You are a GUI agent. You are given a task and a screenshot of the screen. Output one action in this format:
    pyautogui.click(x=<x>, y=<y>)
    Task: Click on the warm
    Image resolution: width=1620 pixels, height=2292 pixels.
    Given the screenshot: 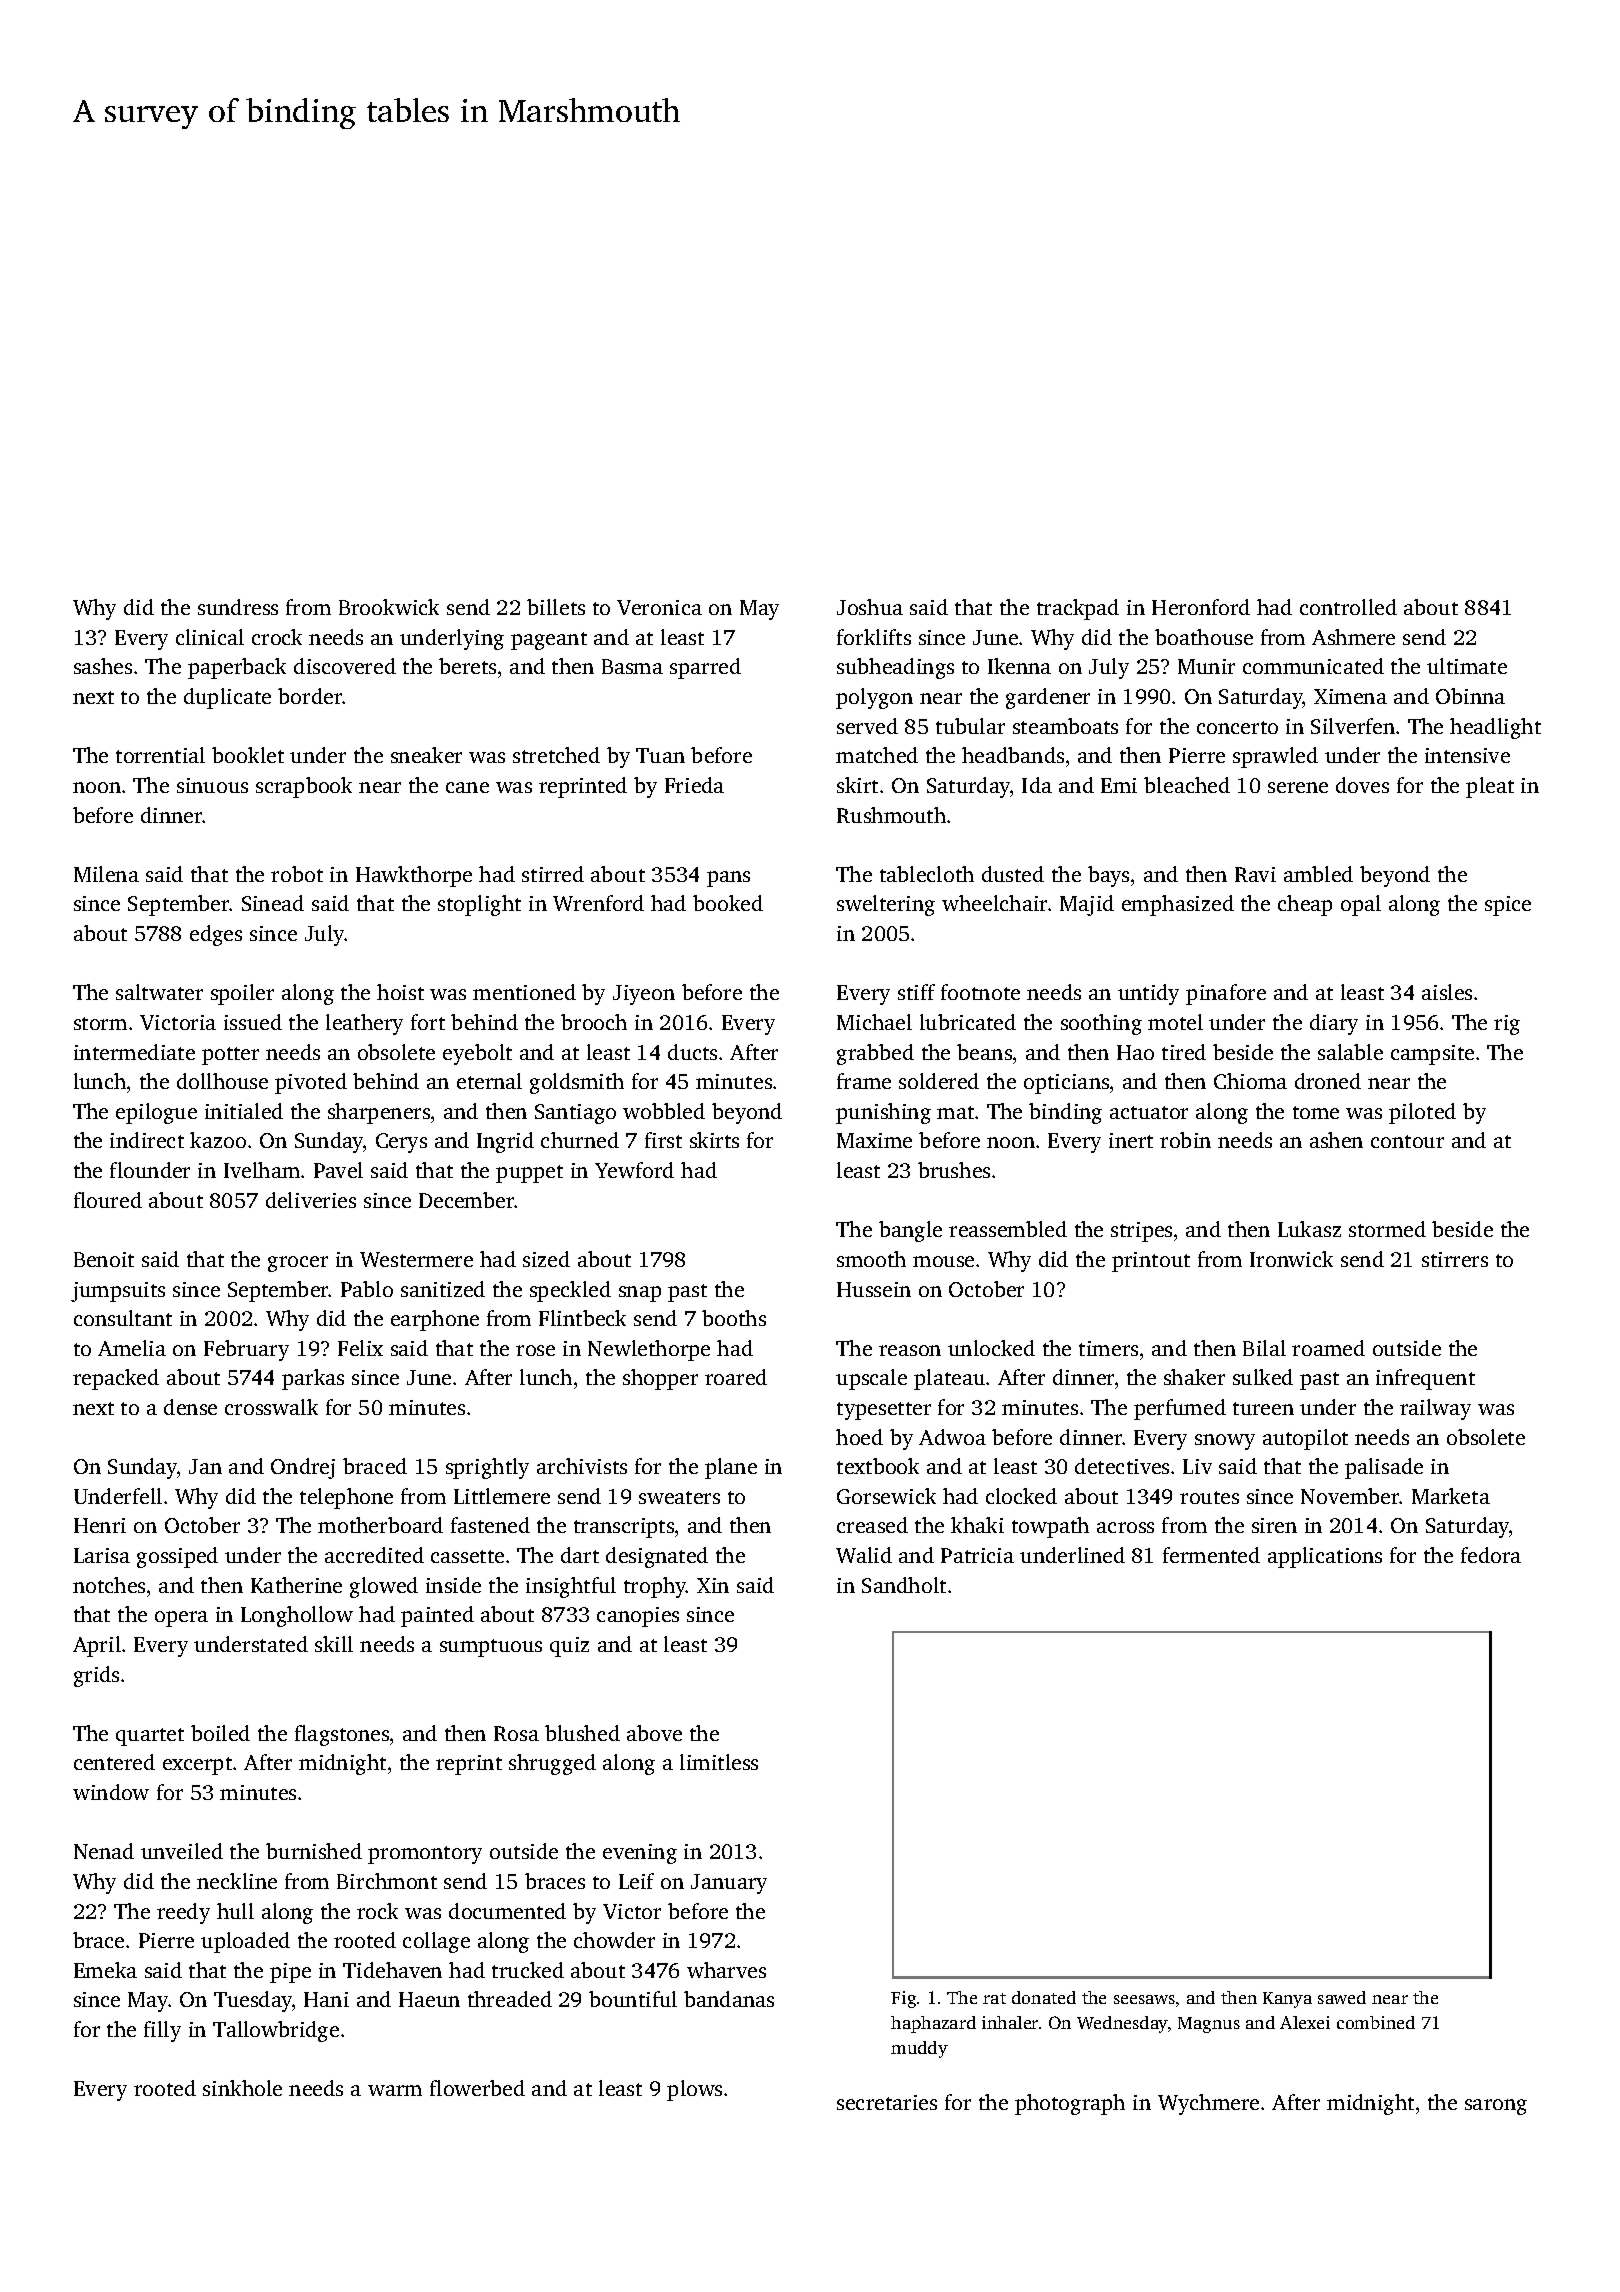 What is the action you would take?
    pyautogui.click(x=395, y=2090)
